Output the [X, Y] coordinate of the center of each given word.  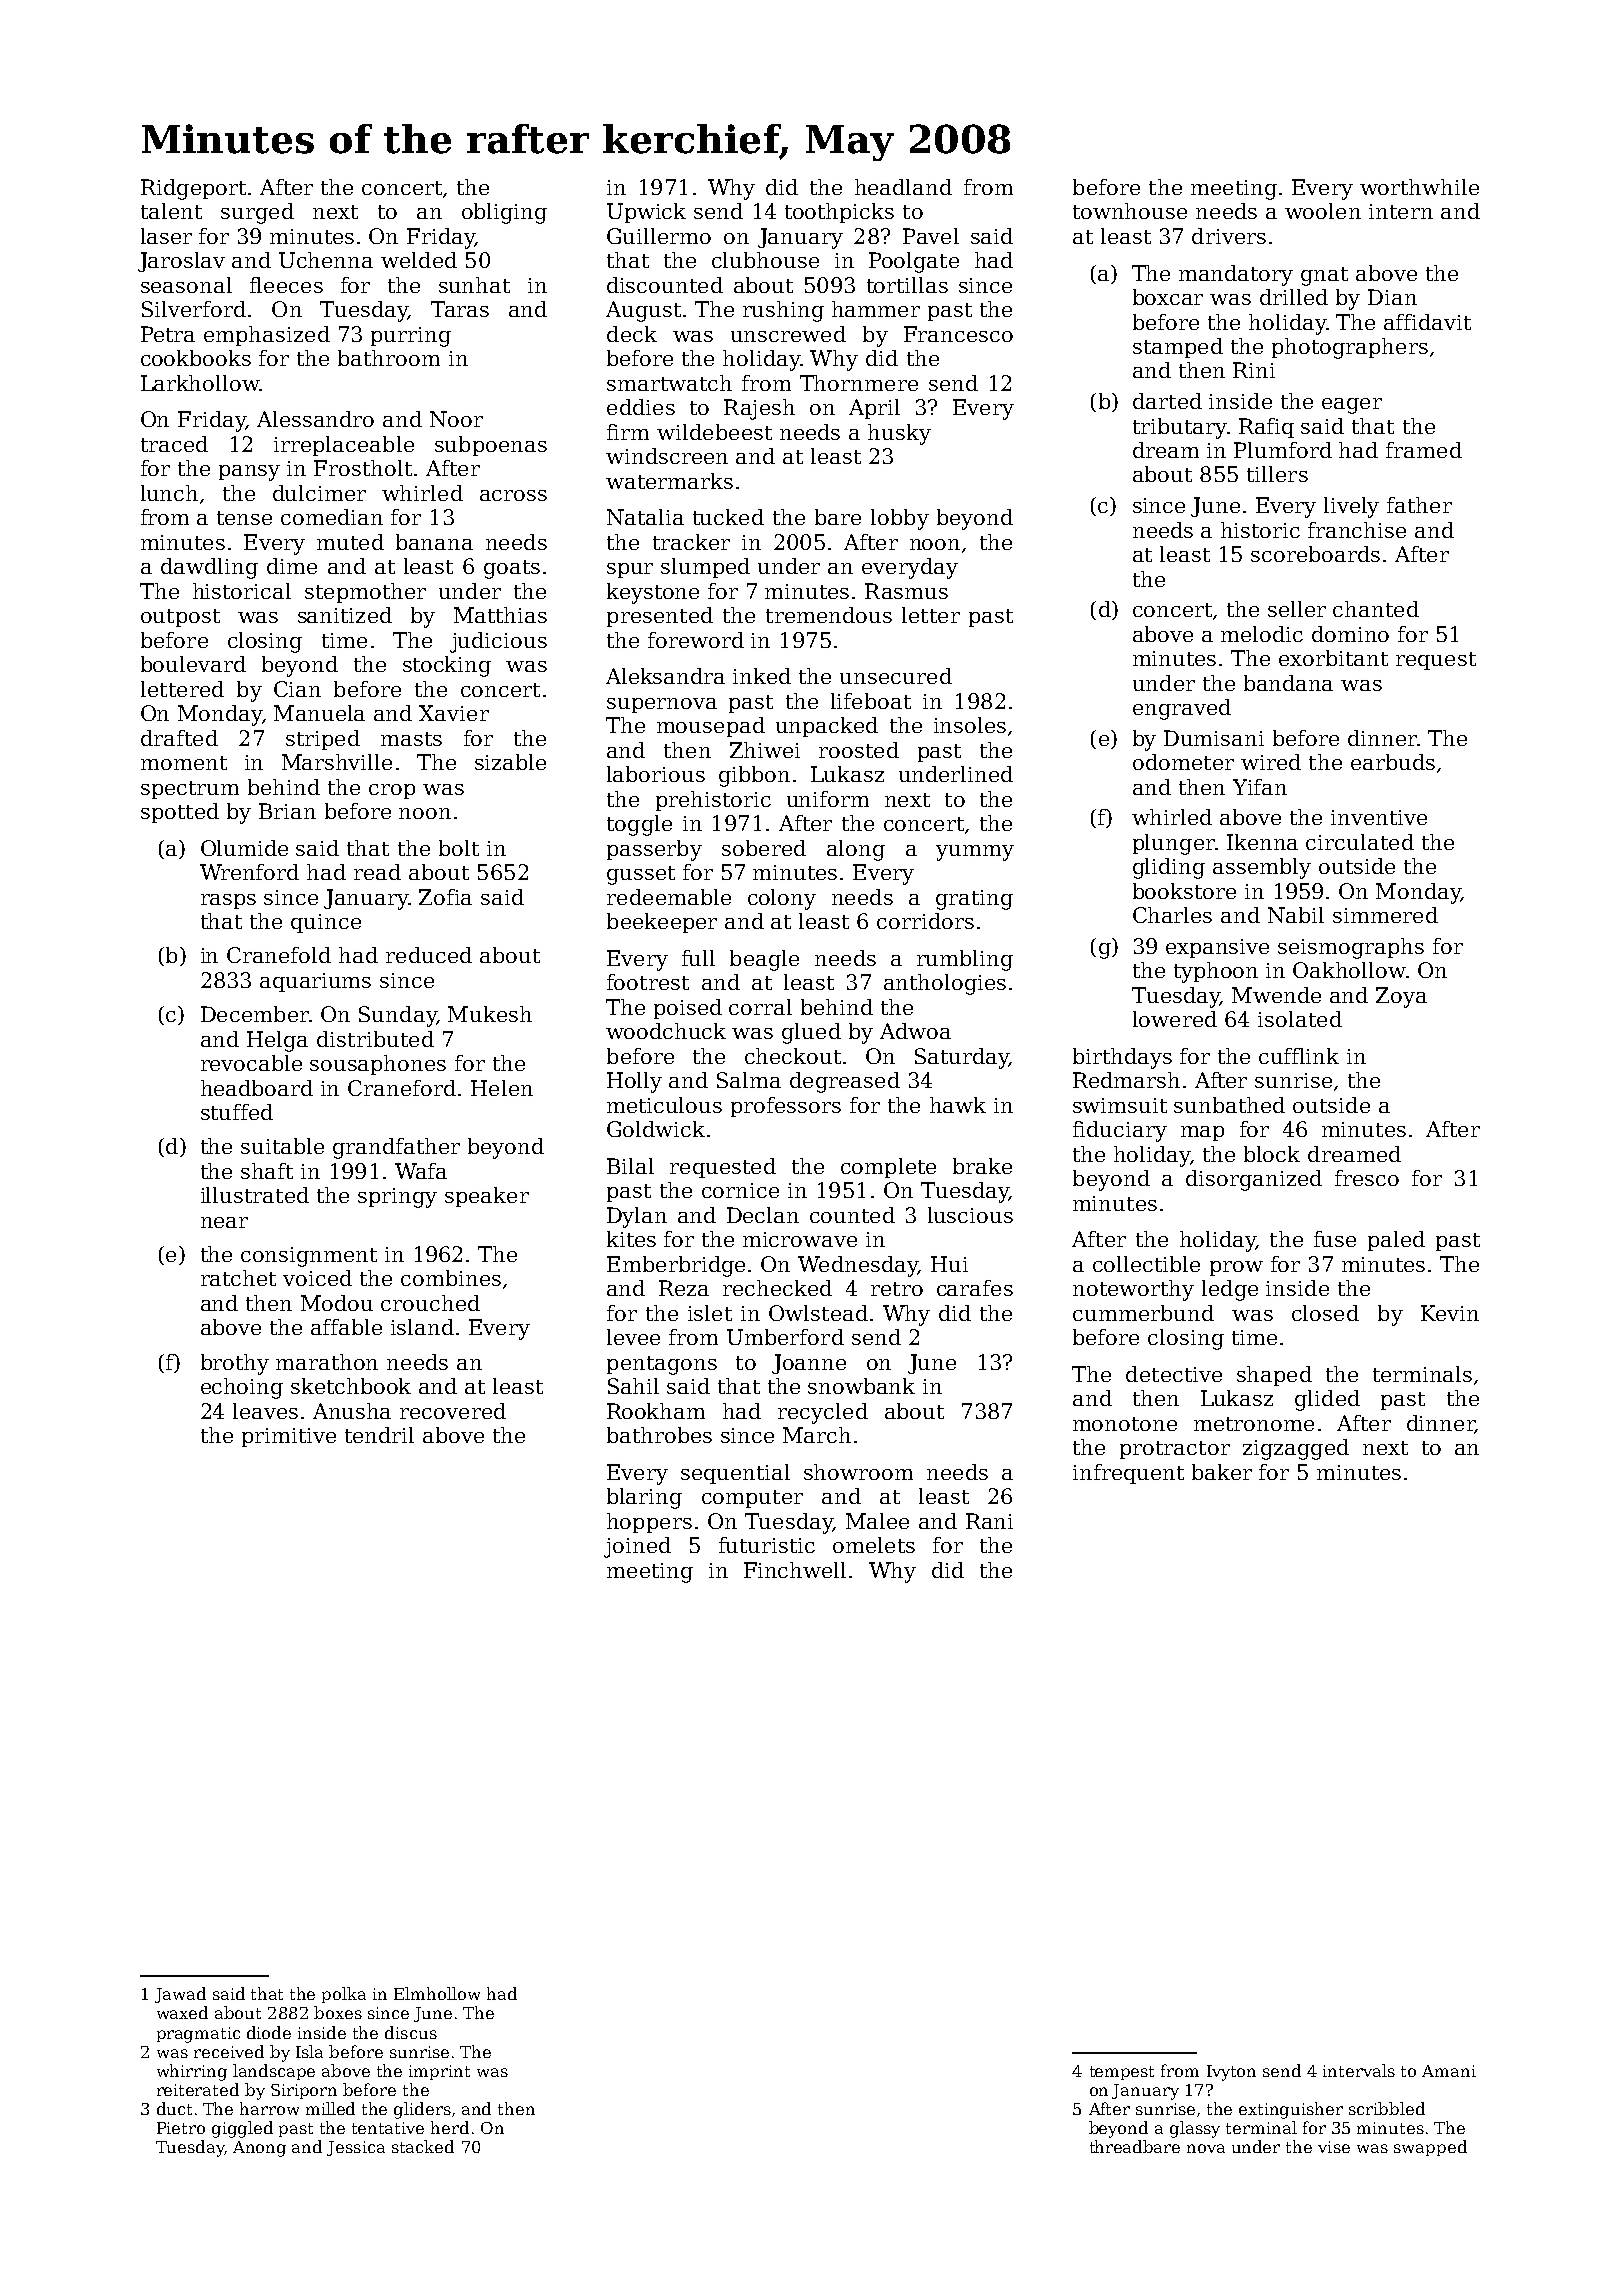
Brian [287, 811]
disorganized [1254, 1180]
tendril [379, 1435]
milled [330, 2108]
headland [903, 187]
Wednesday [858, 1266]
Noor [456, 419]
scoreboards [1315, 554]
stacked [423, 2146]
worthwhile [1419, 187]
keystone [653, 593]
